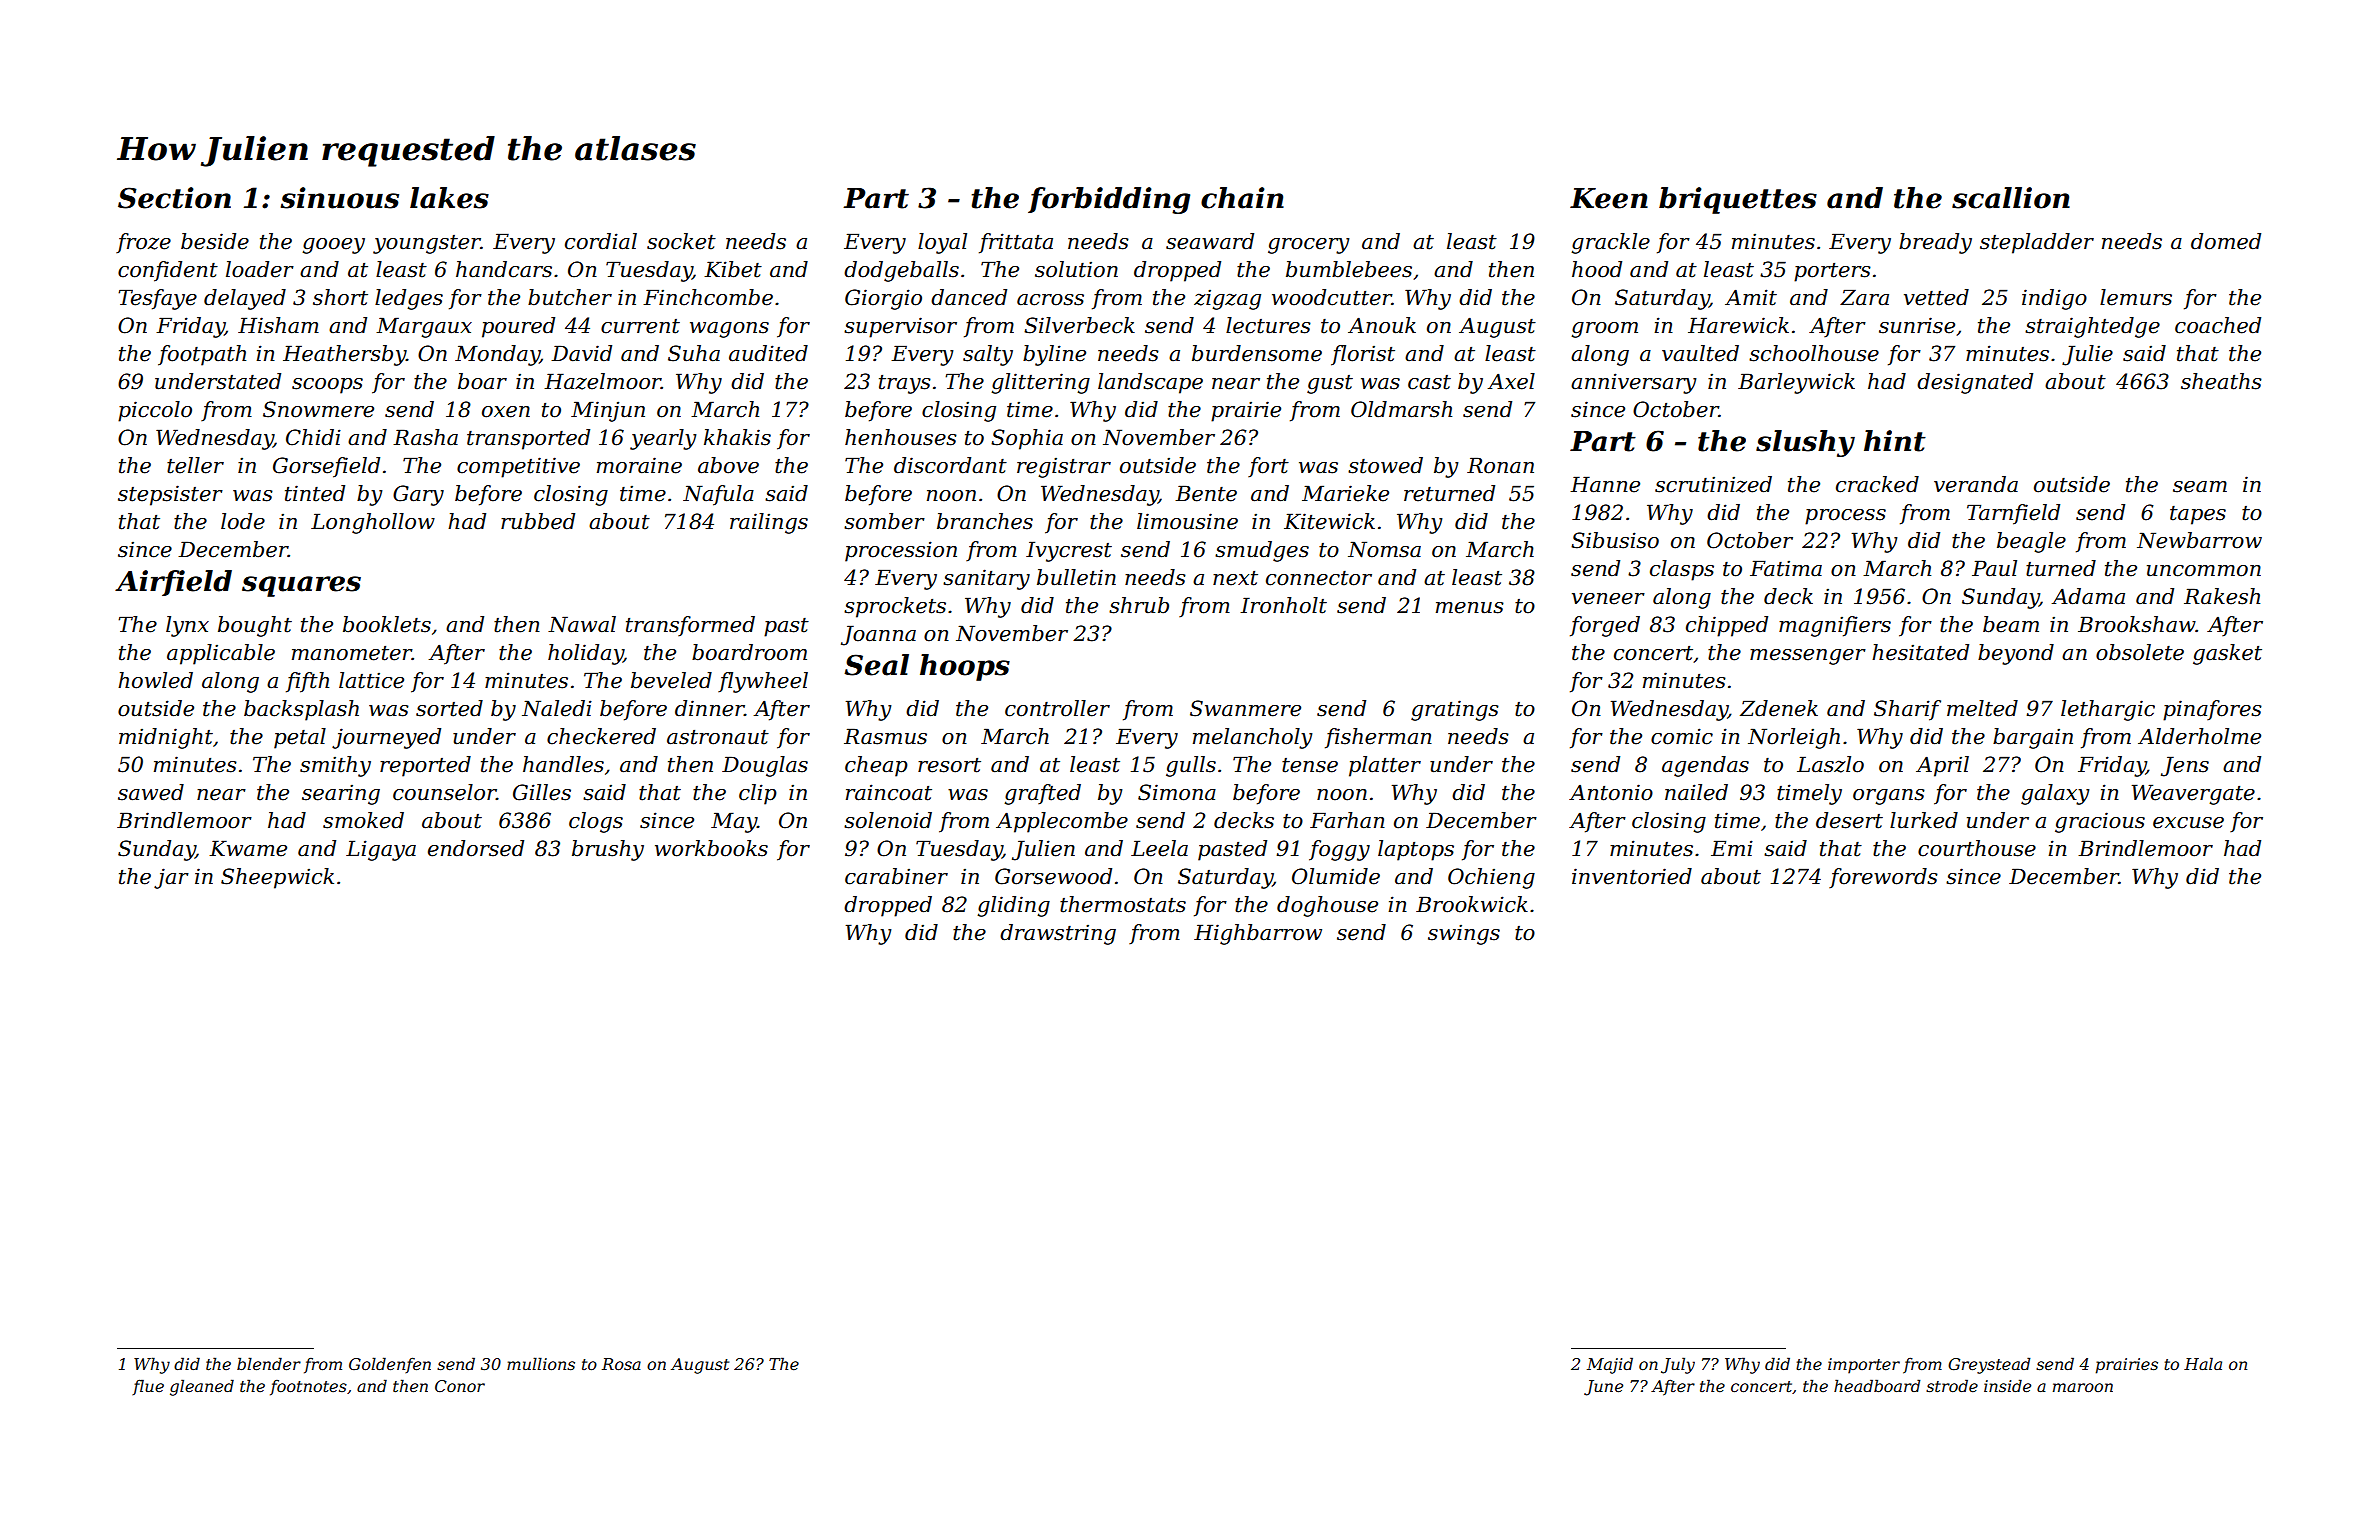 Image resolution: width=2380 pixels, height=1540 pixels. I want to click on gliding, so click(1013, 906).
